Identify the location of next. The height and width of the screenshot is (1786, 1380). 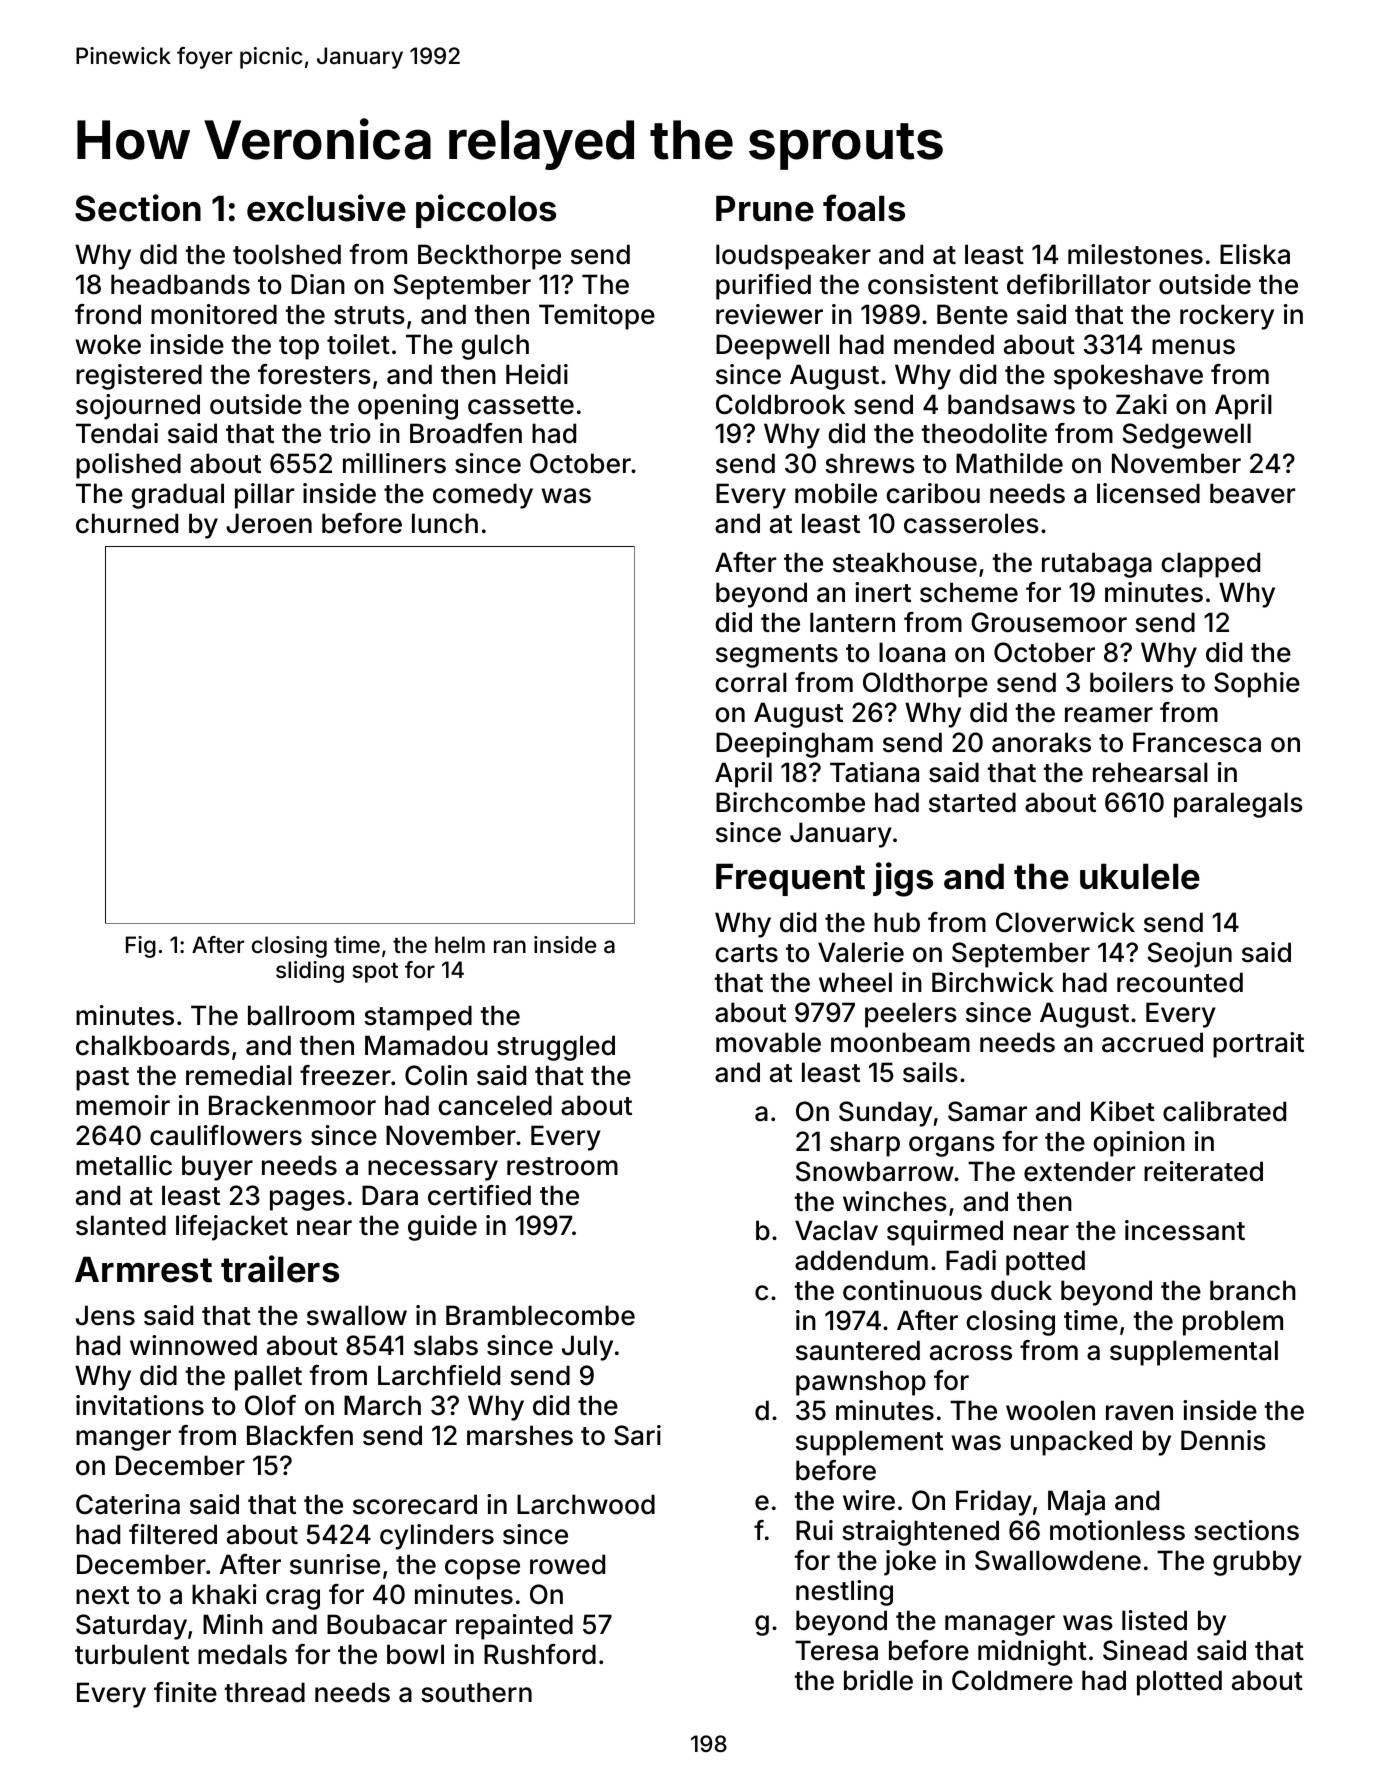
(102, 1595).
